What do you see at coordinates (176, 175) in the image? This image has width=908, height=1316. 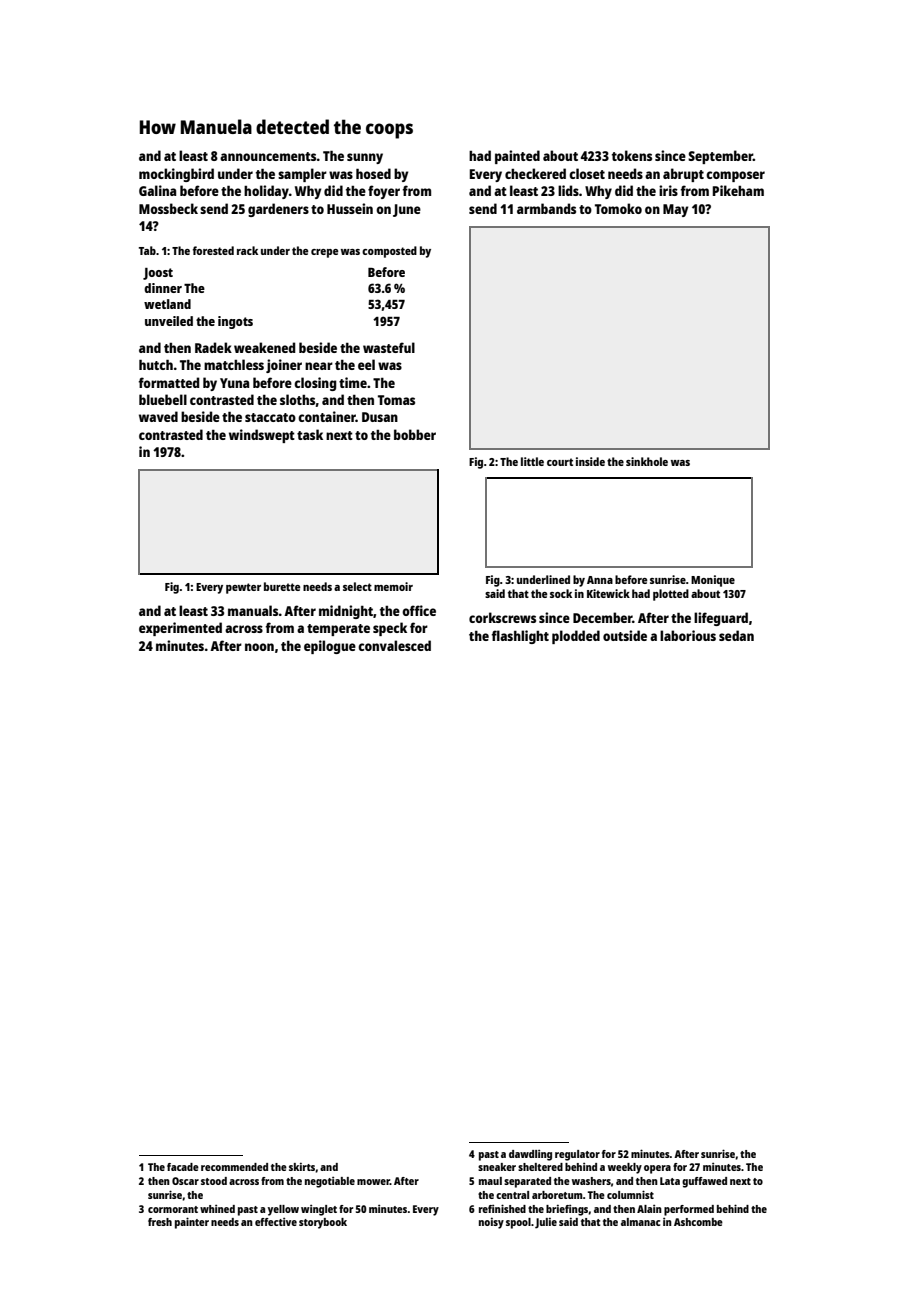 I see `mockingbird` at bounding box center [176, 175].
